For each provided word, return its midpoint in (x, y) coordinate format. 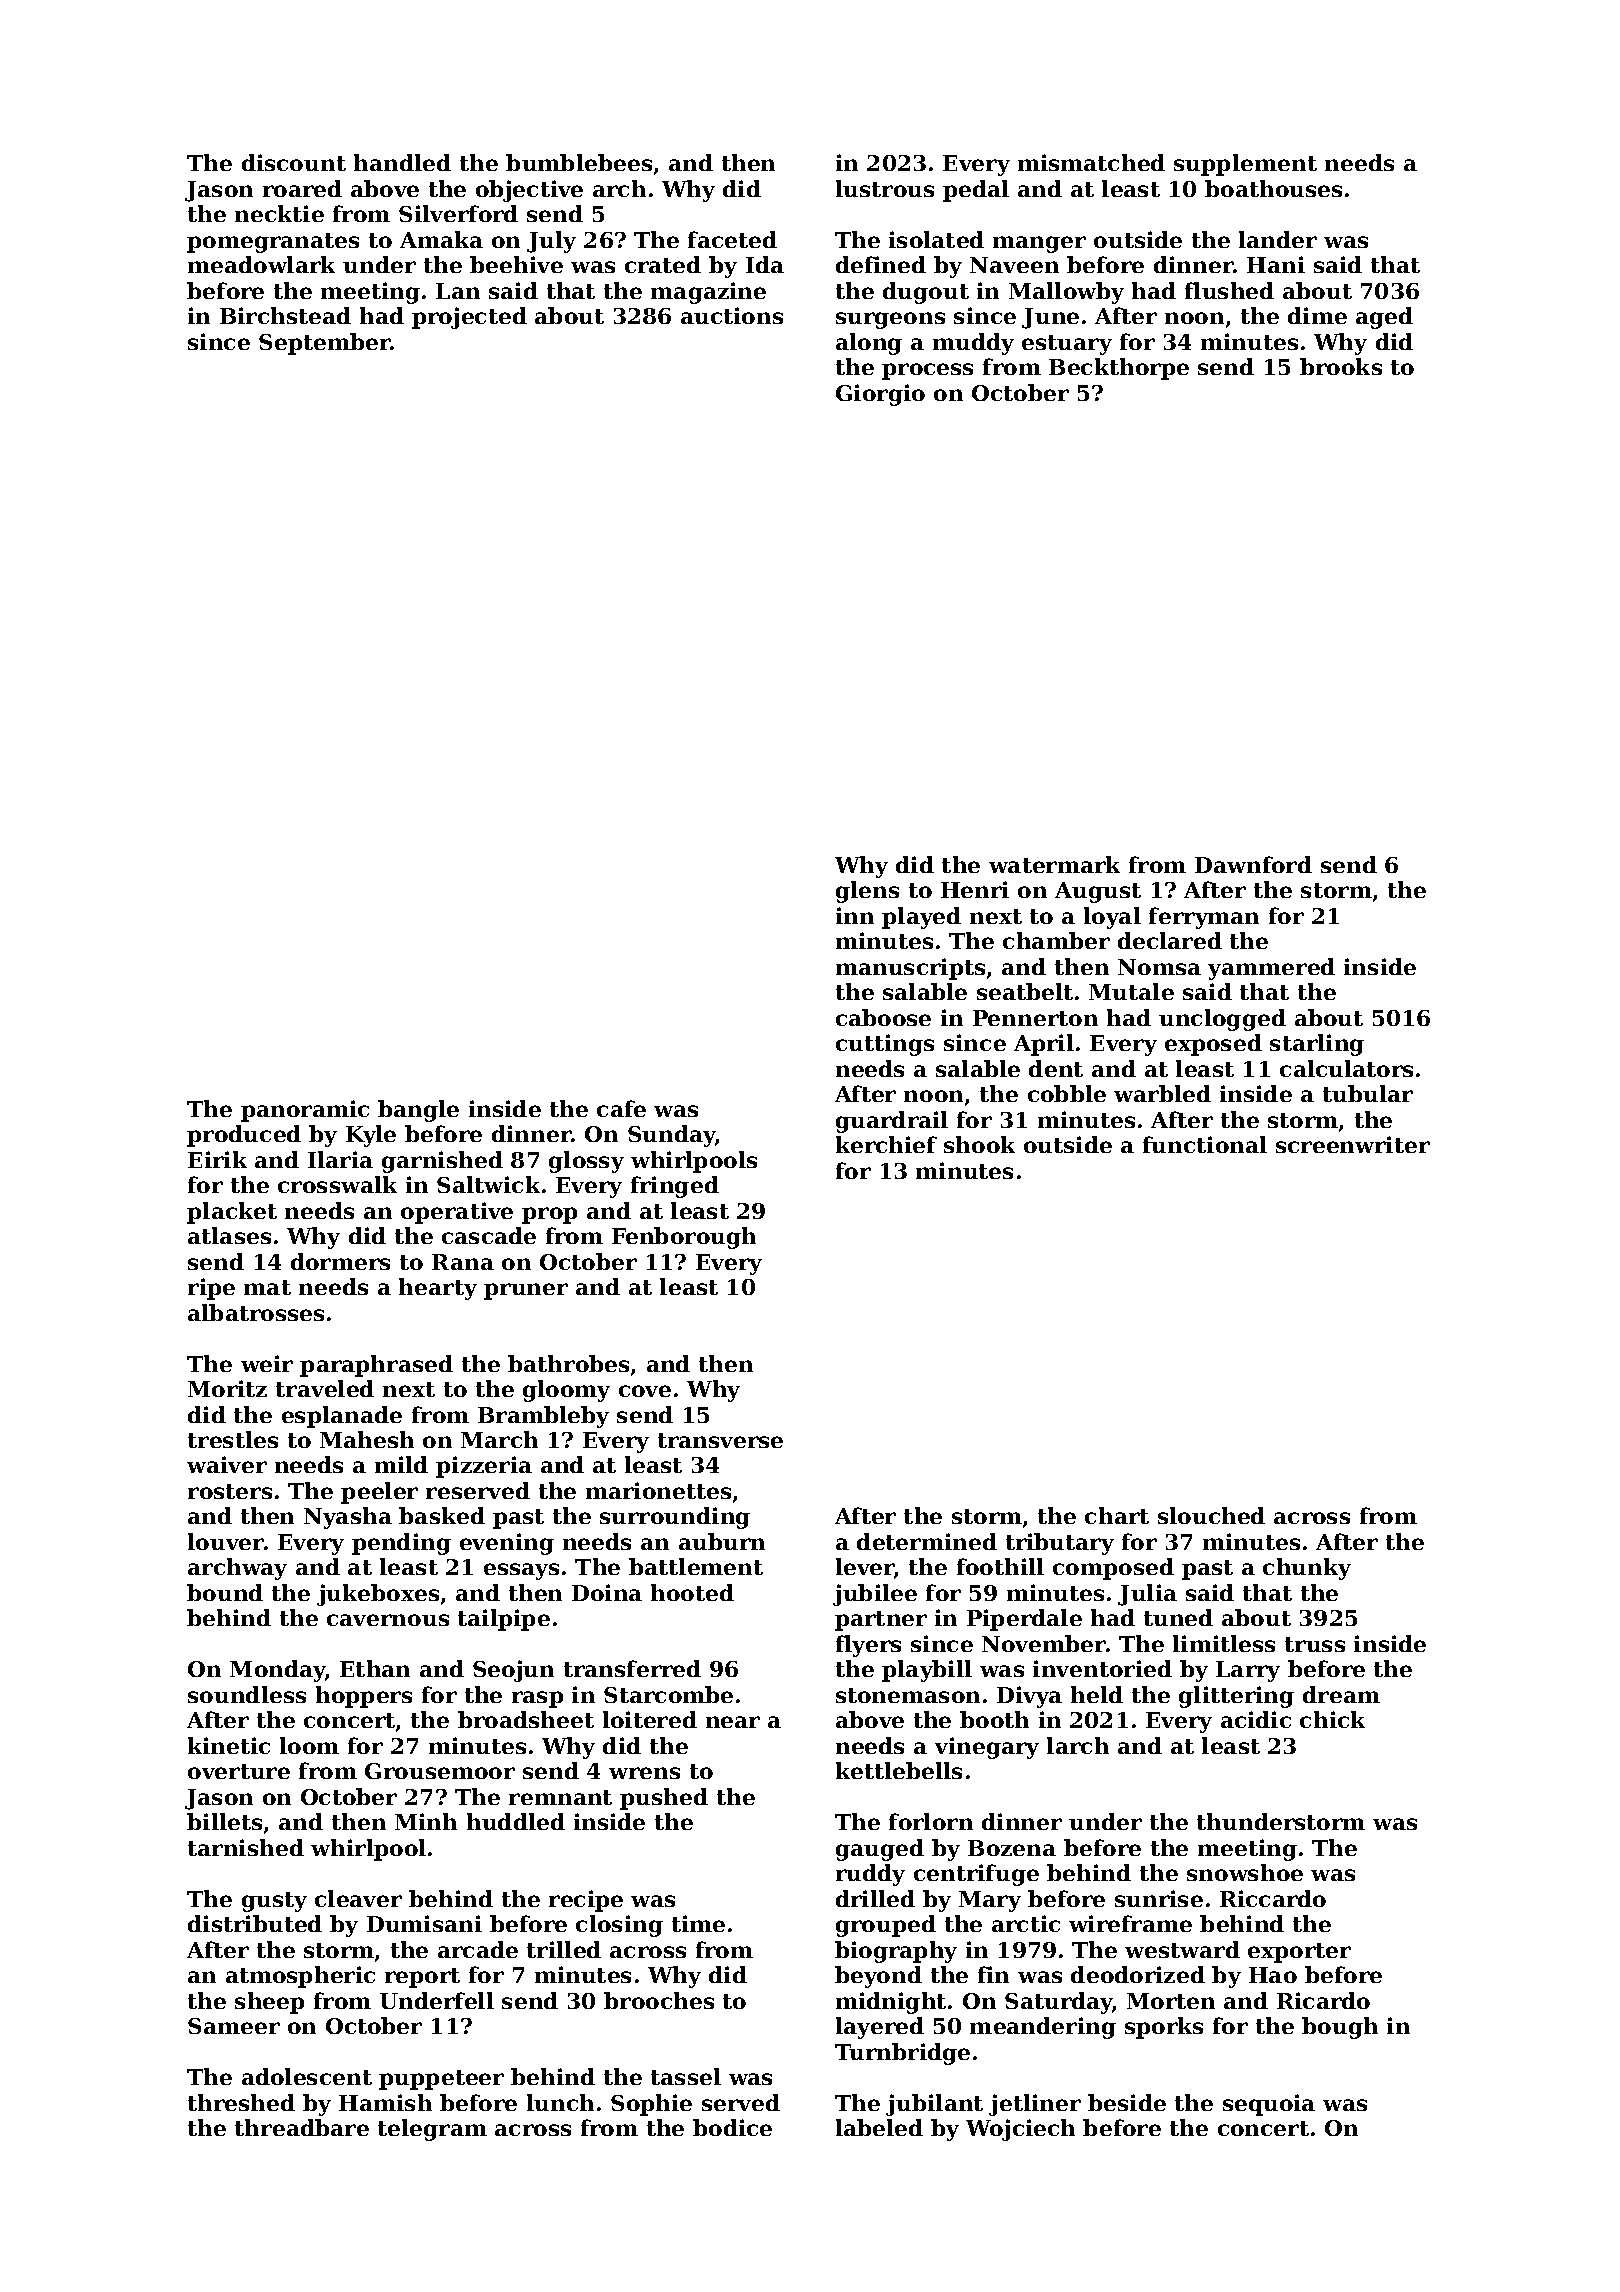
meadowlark (261, 264)
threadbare (302, 2127)
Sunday (672, 1136)
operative (457, 1213)
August (1098, 892)
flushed (1229, 290)
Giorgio (880, 395)
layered (880, 2028)
